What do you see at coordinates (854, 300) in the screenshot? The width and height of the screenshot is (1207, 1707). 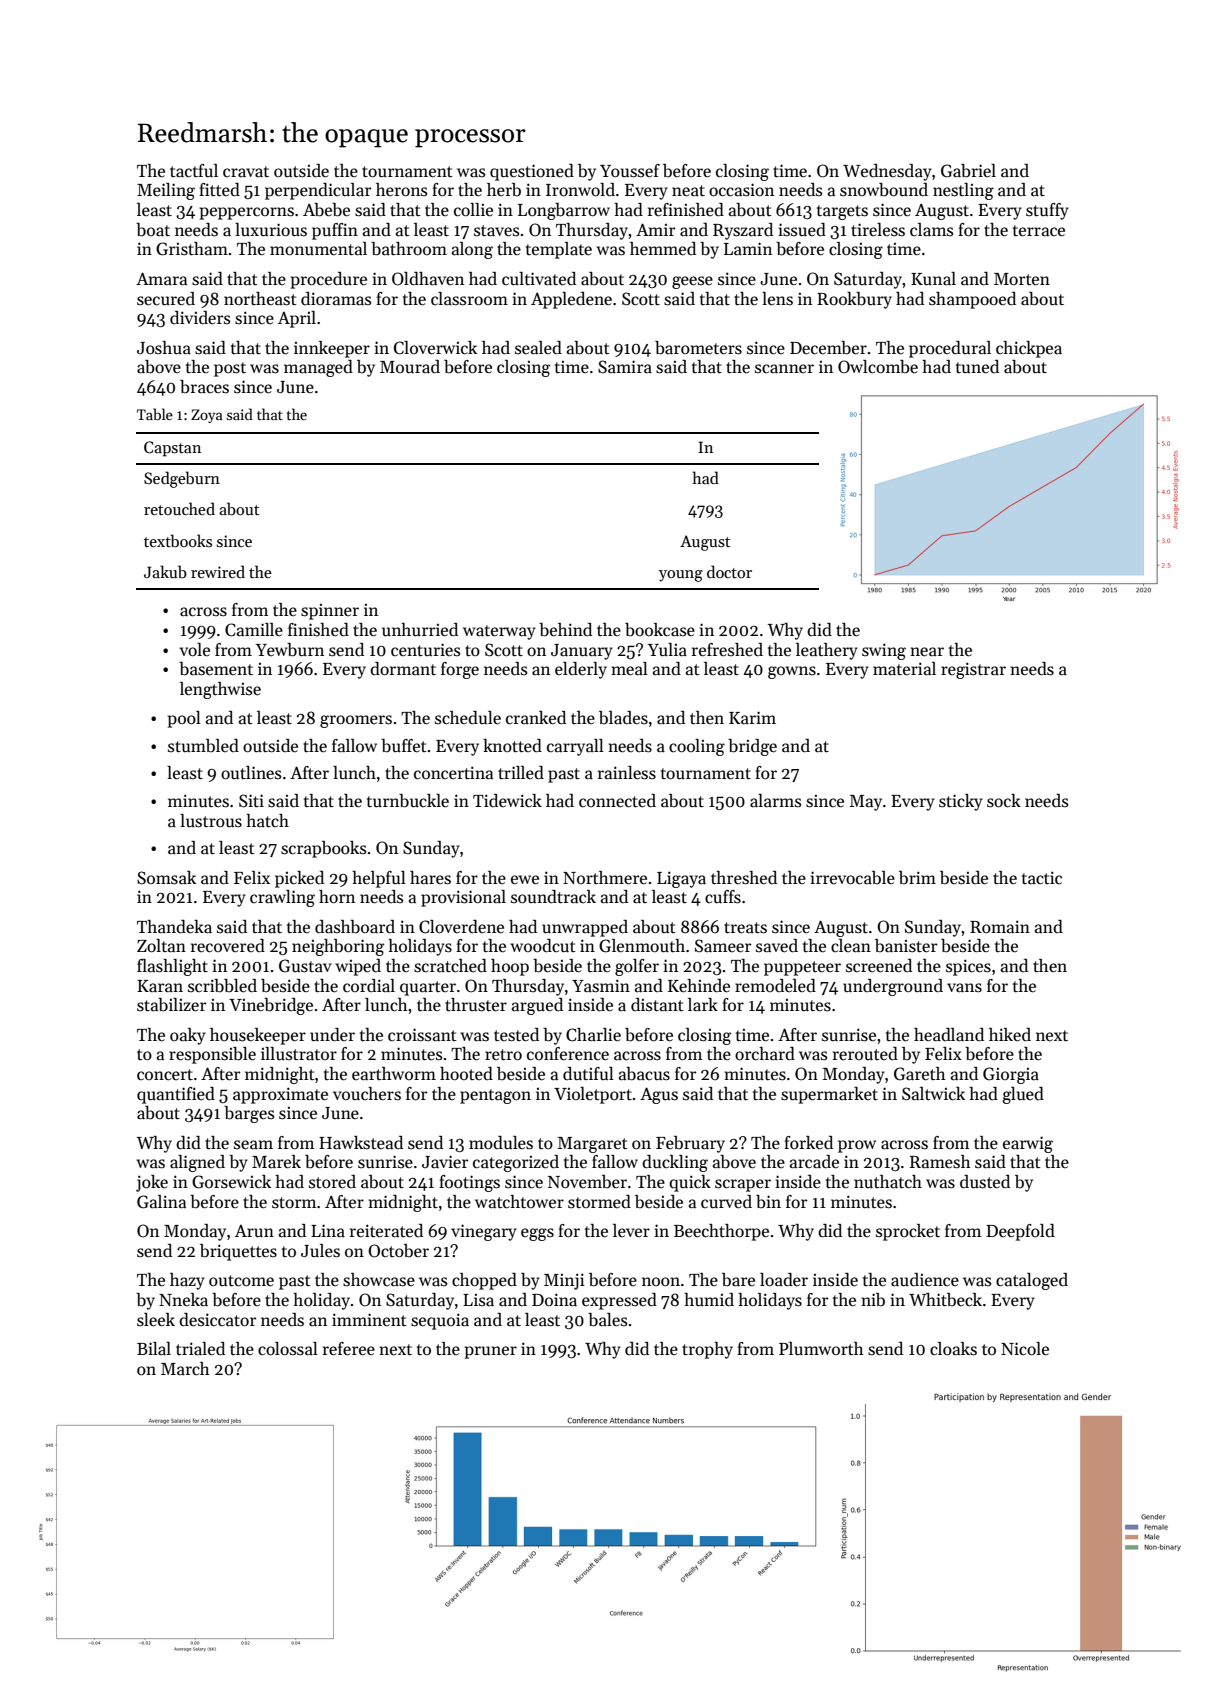 I see `Rookbury` at bounding box center [854, 300].
